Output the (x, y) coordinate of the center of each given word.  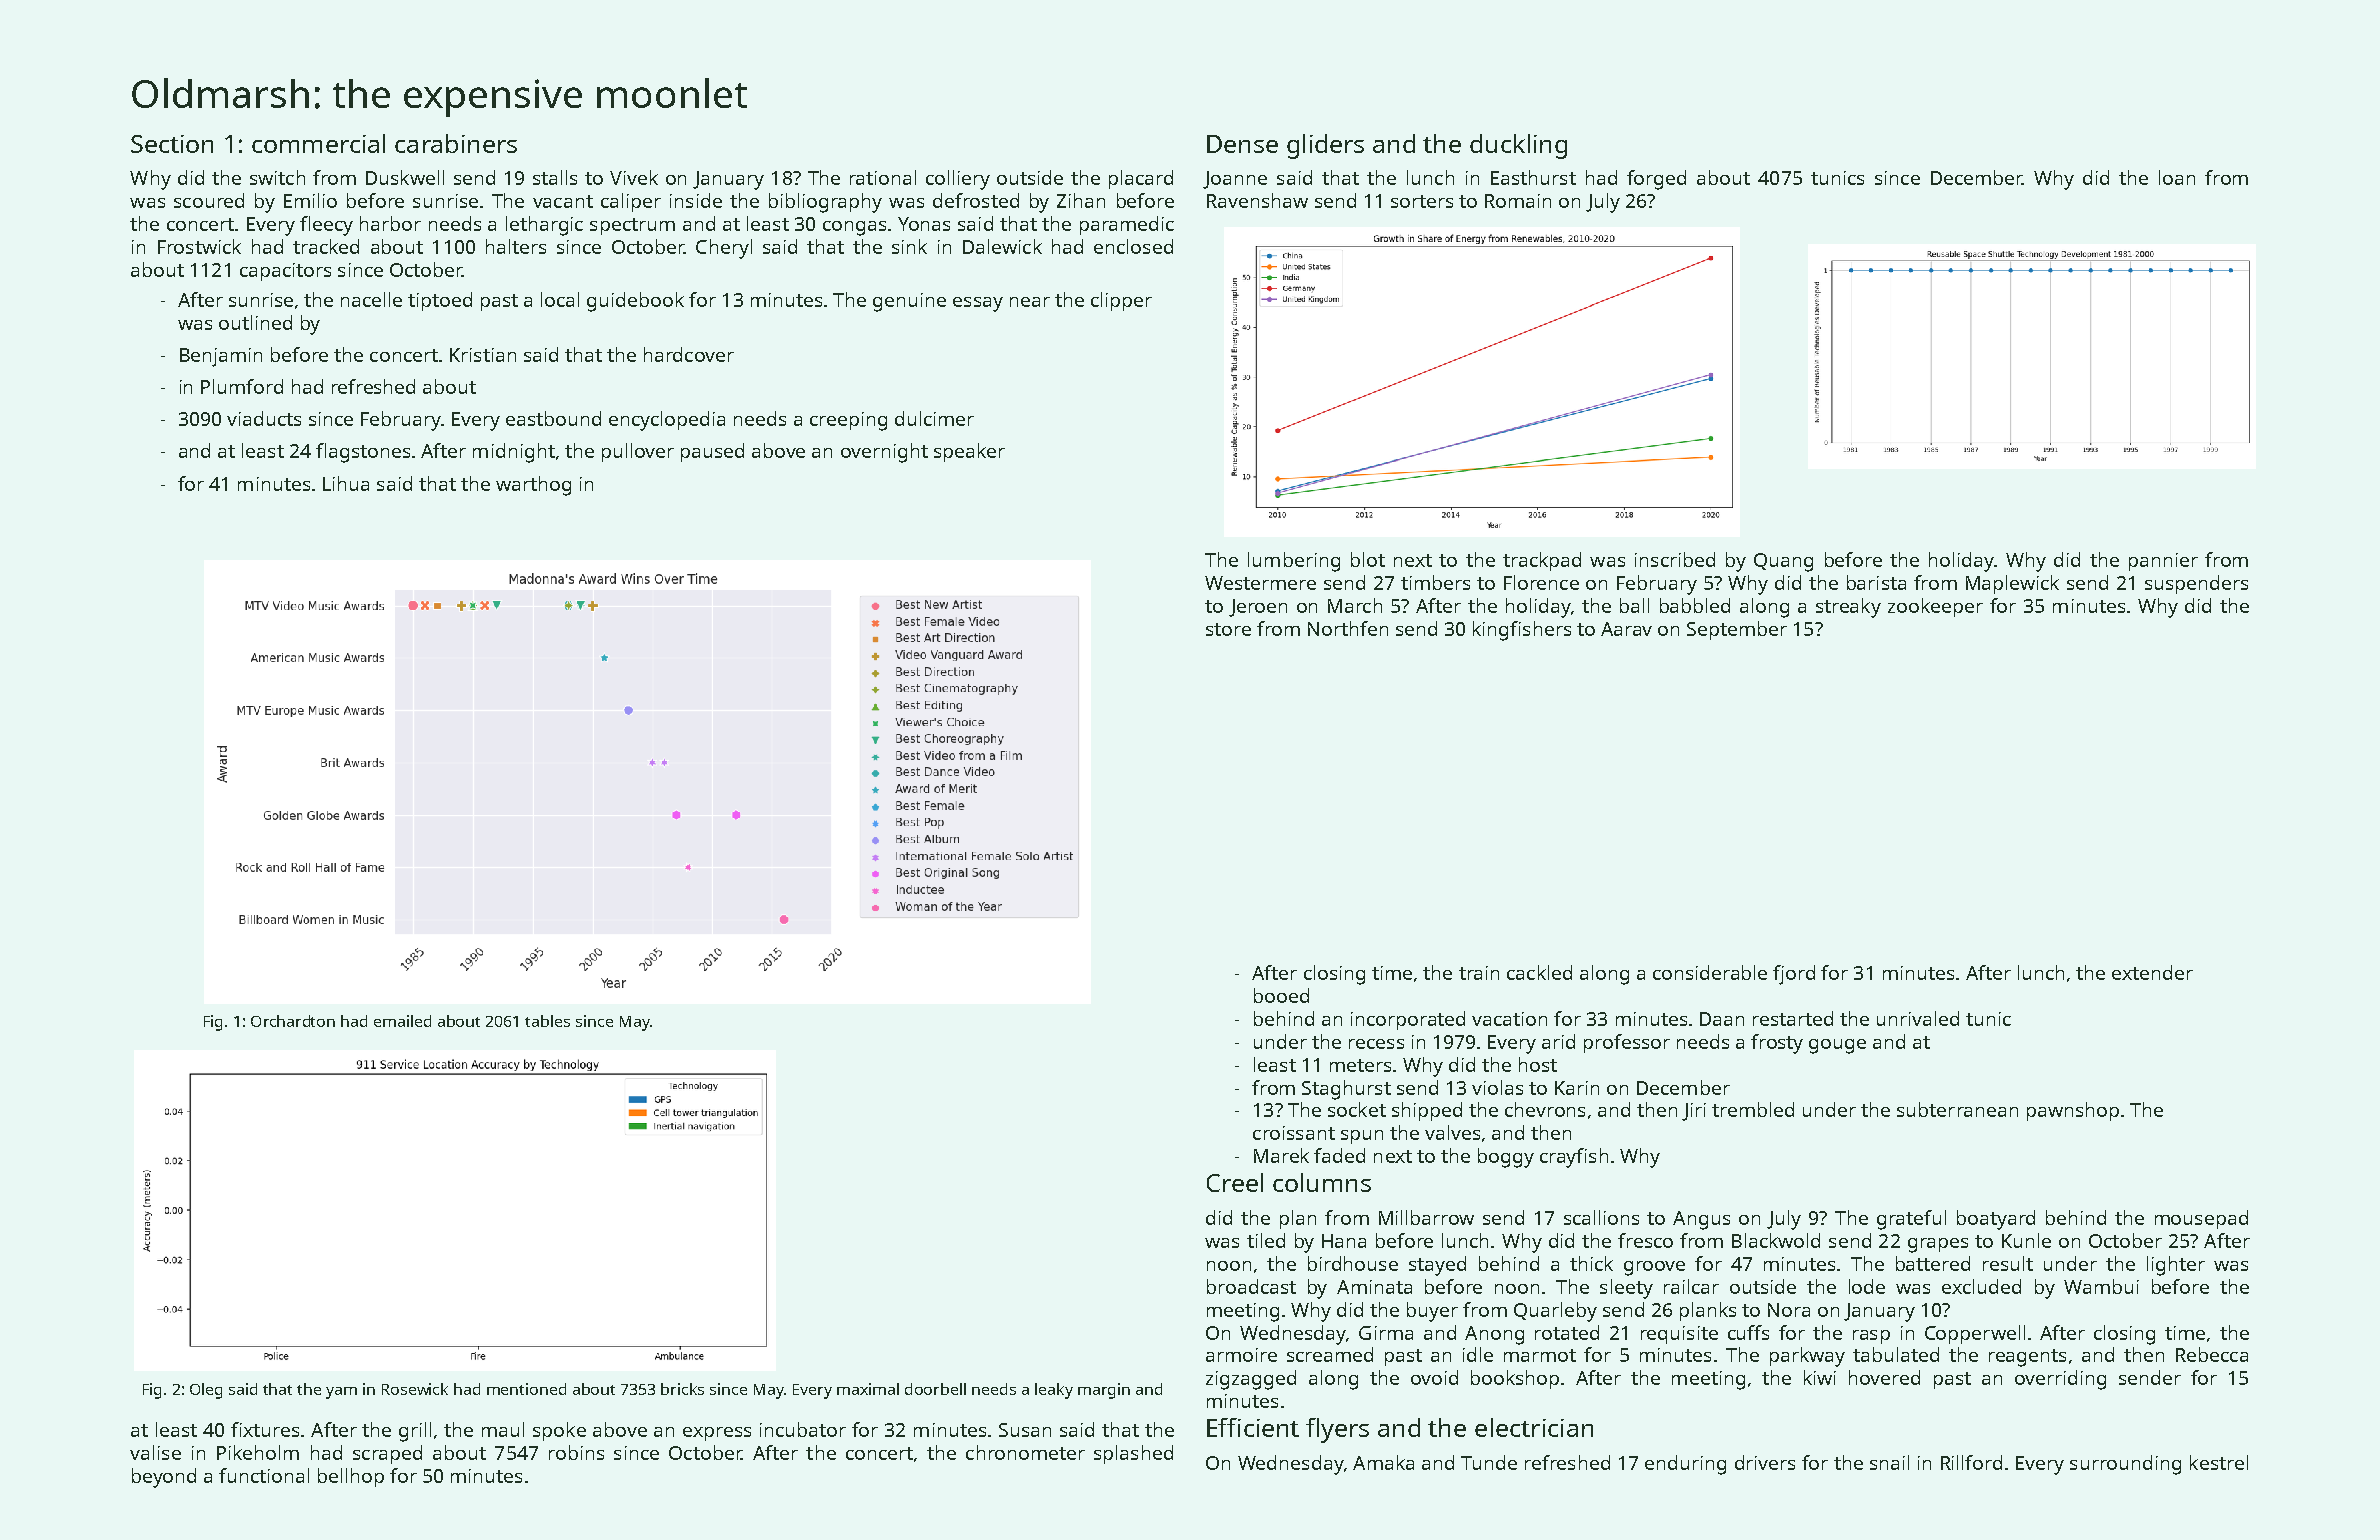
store (1228, 629)
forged (1656, 180)
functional (264, 1475)
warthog (533, 486)
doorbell (935, 1389)
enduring (1685, 1465)
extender (2152, 972)
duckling (1518, 146)
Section (172, 144)
